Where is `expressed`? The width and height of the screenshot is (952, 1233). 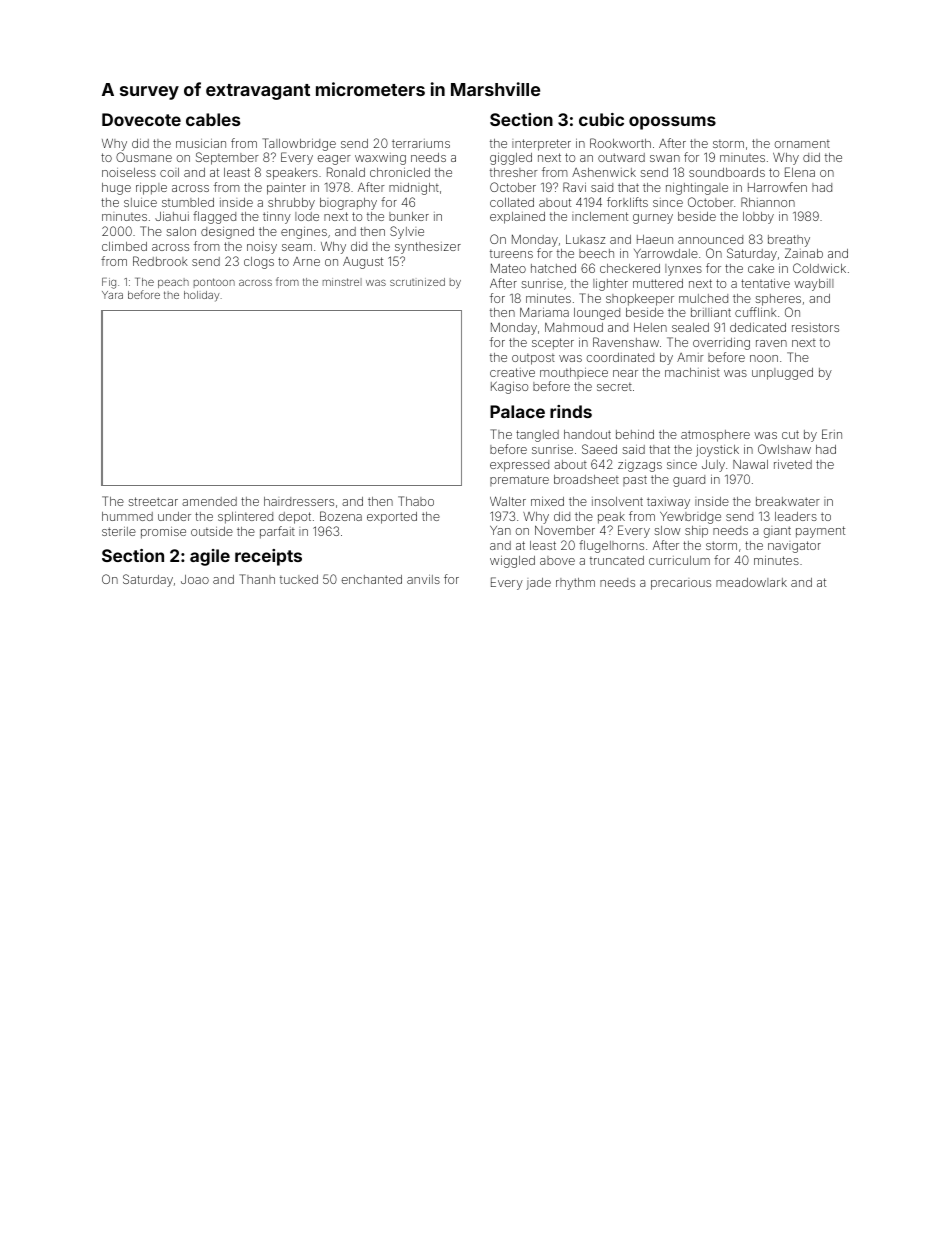
expressed is located at coordinates (519, 466).
